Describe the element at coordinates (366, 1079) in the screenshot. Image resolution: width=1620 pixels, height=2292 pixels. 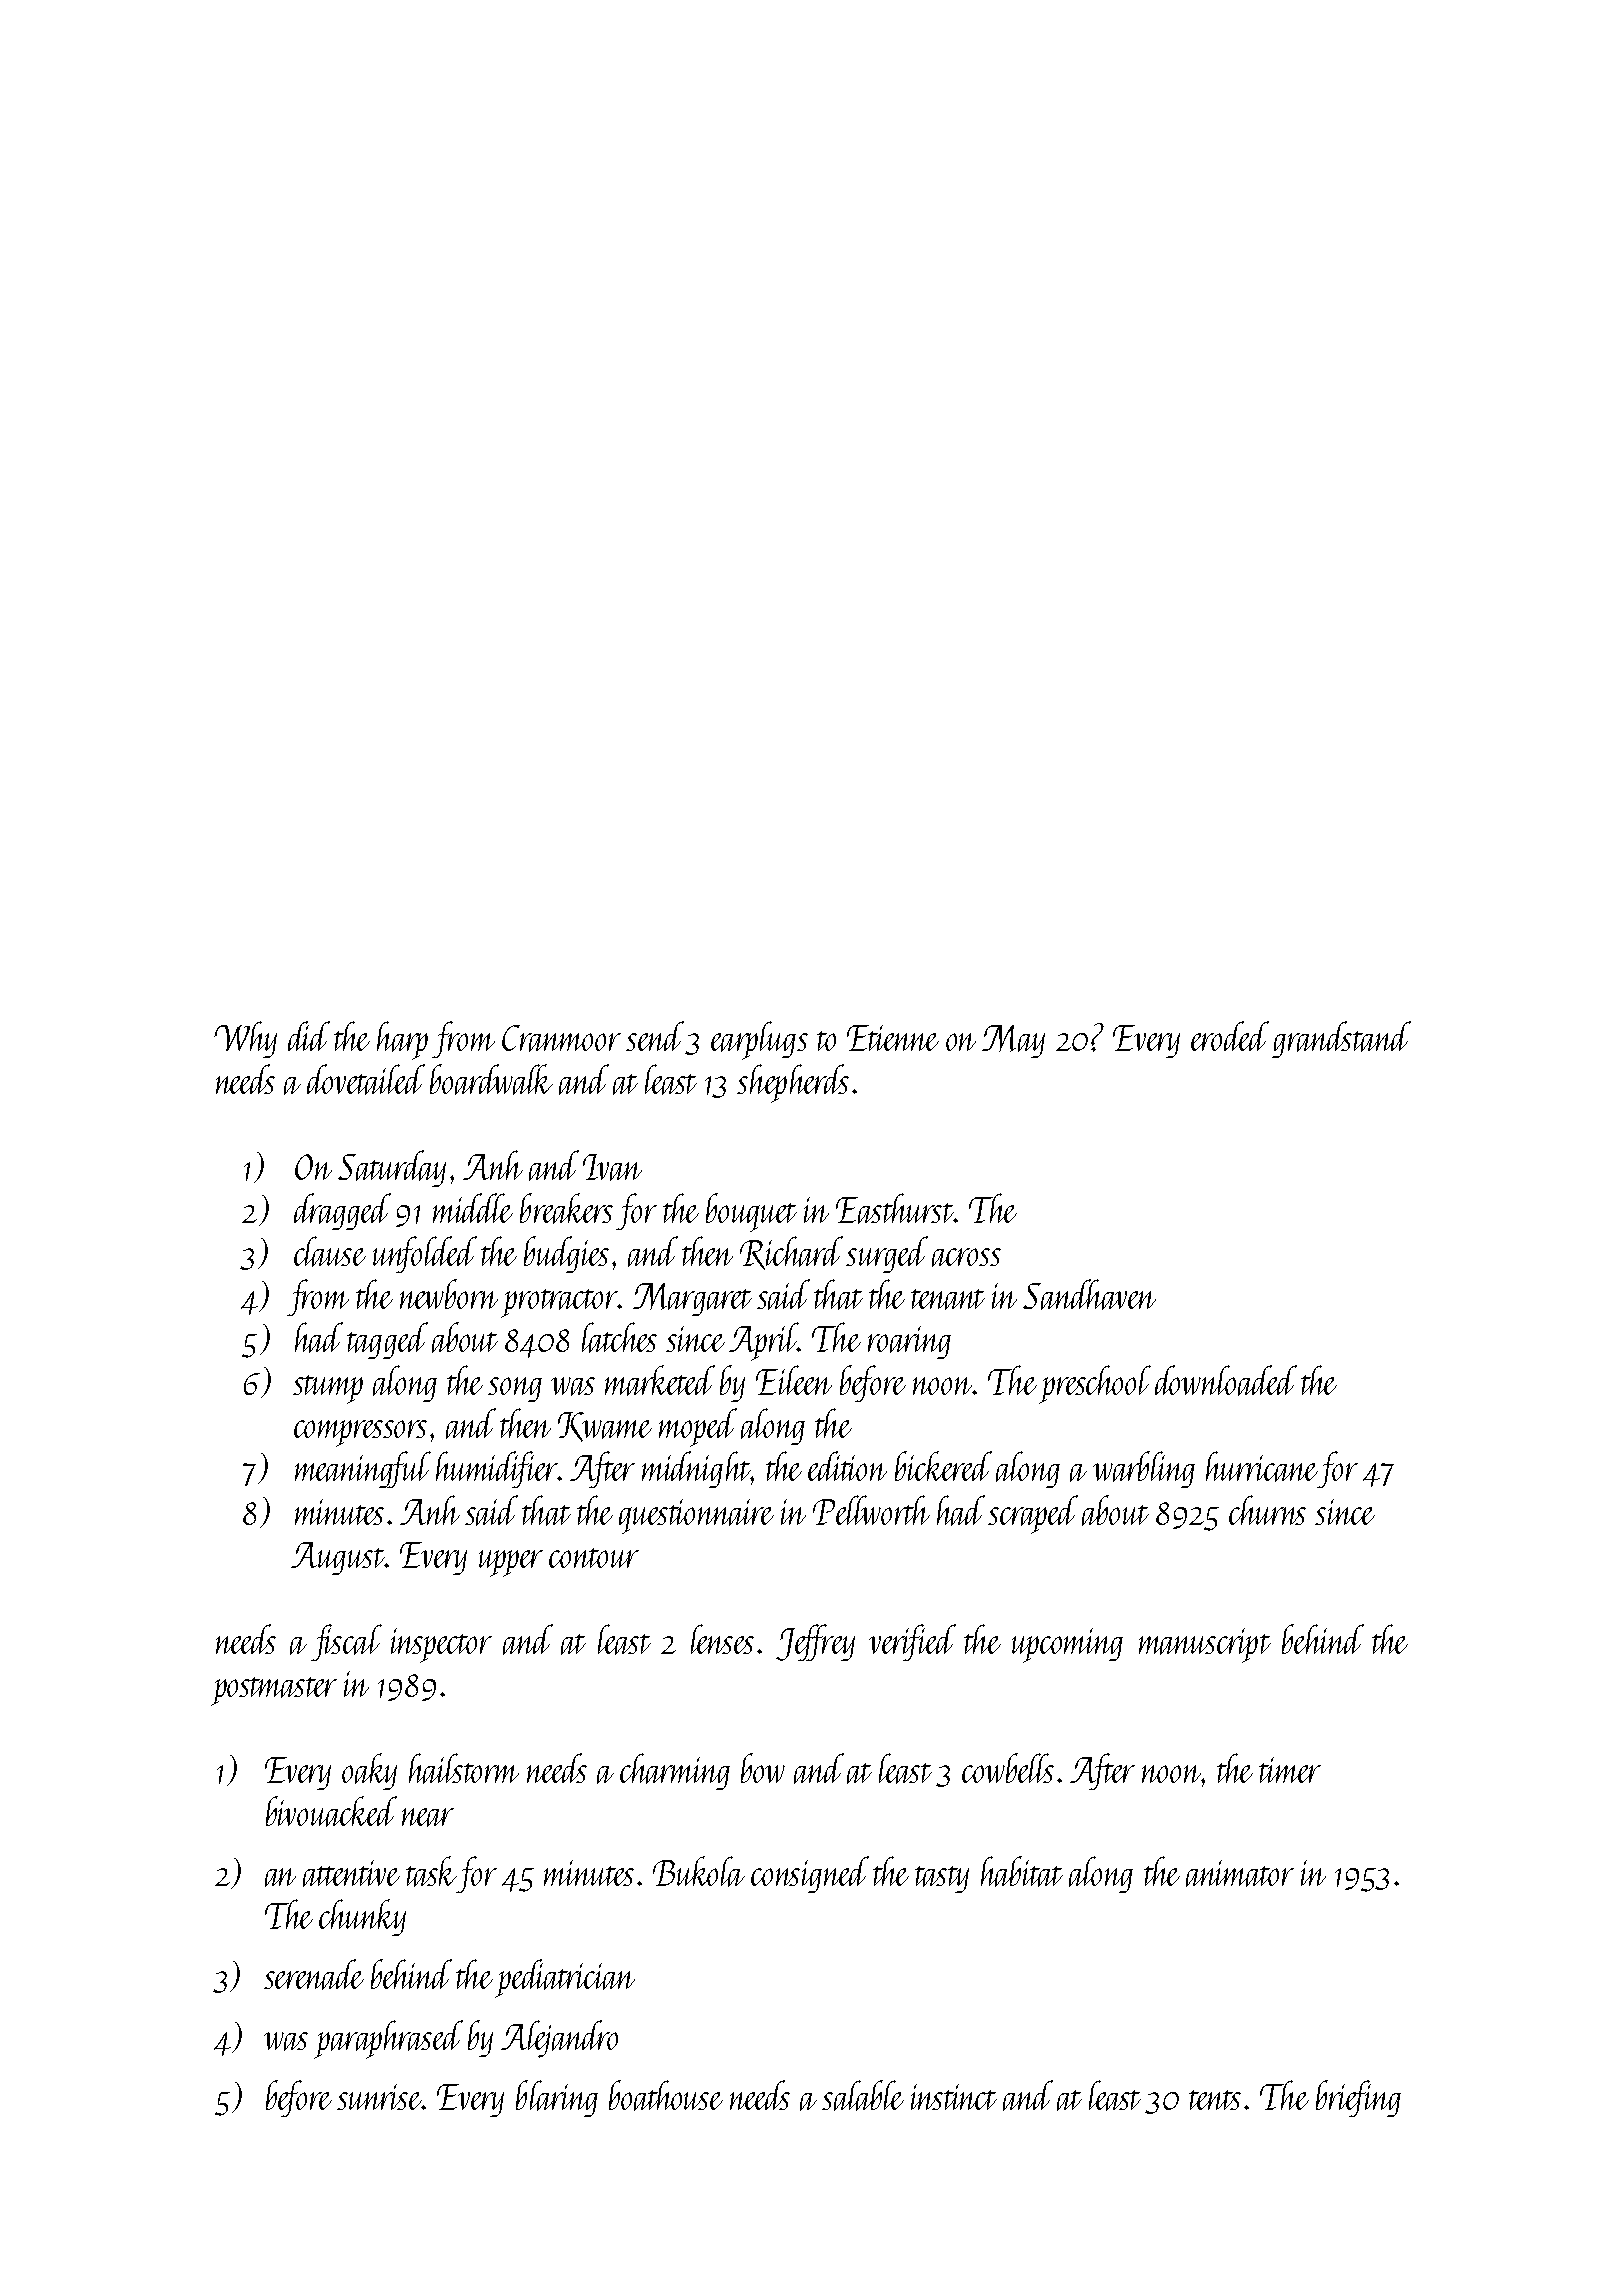
I see `dovetailed` at that location.
